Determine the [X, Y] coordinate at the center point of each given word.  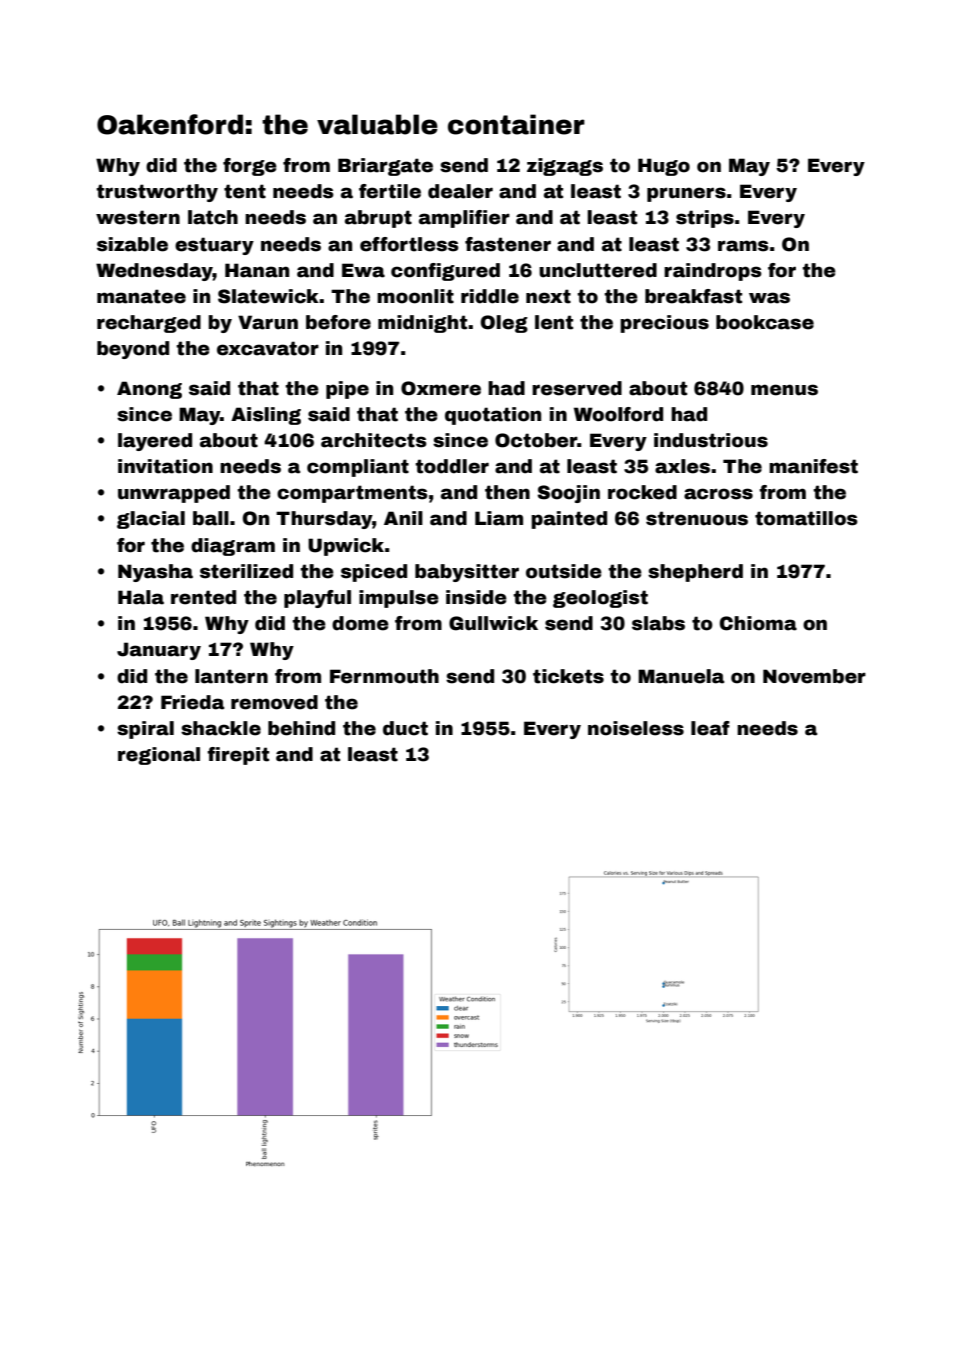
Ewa [363, 270]
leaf [710, 728]
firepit [238, 756]
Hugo [664, 167]
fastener [508, 244]
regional [159, 756]
